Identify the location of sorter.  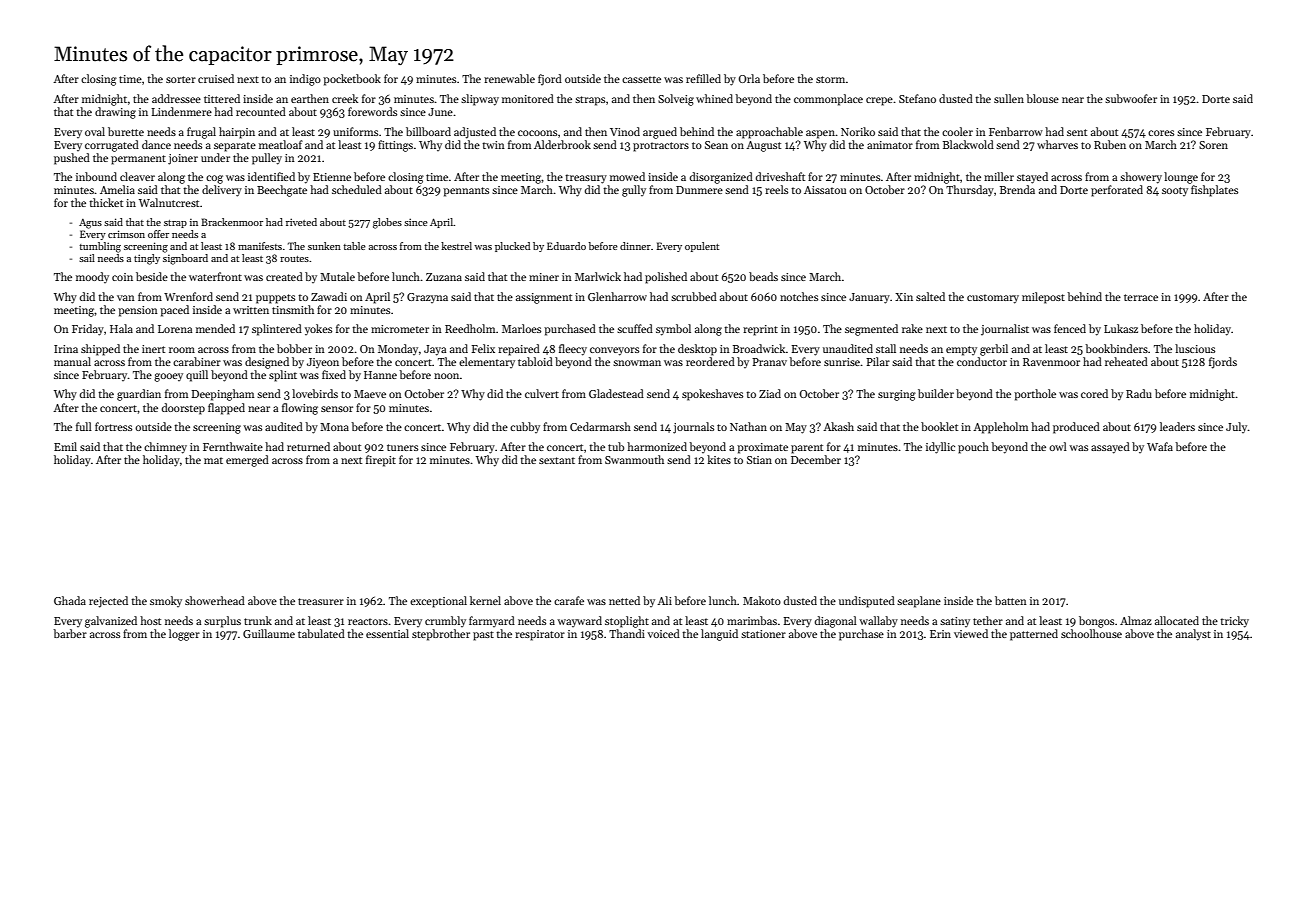
(181, 79).
